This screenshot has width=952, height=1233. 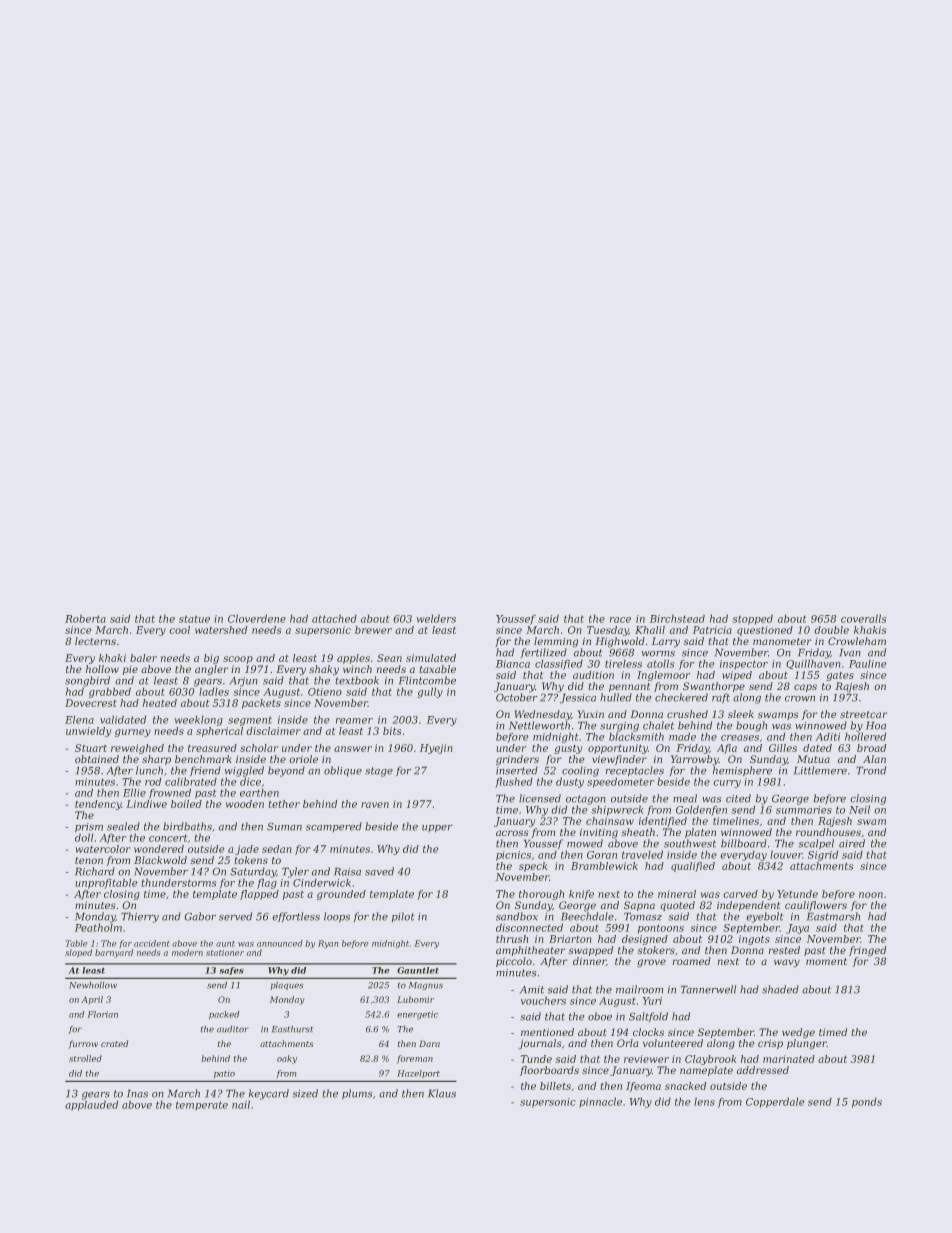 What do you see at coordinates (784, 950) in the screenshot?
I see `rested` at bounding box center [784, 950].
